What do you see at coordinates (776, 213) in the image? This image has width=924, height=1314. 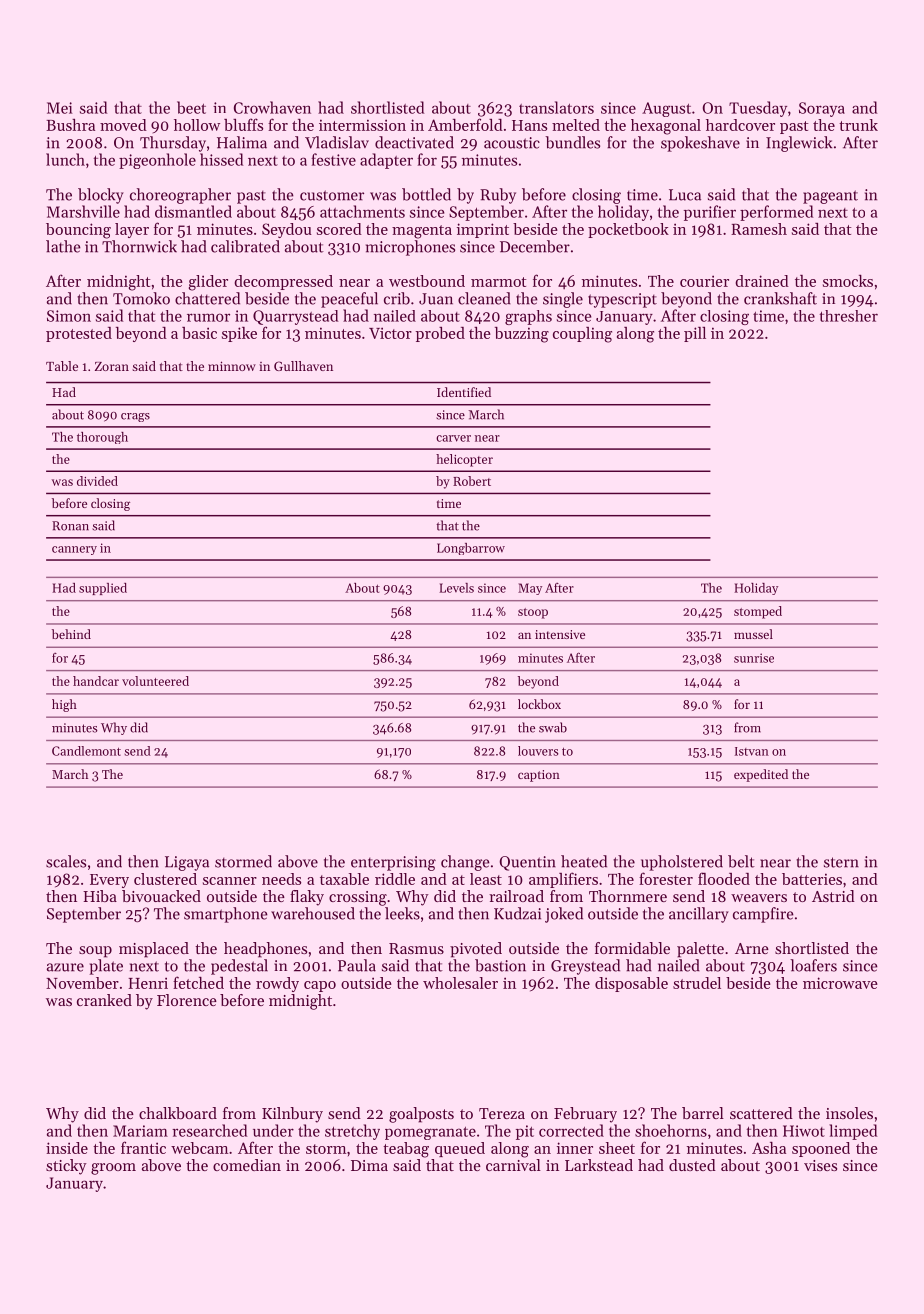 I see `performed` at bounding box center [776, 213].
